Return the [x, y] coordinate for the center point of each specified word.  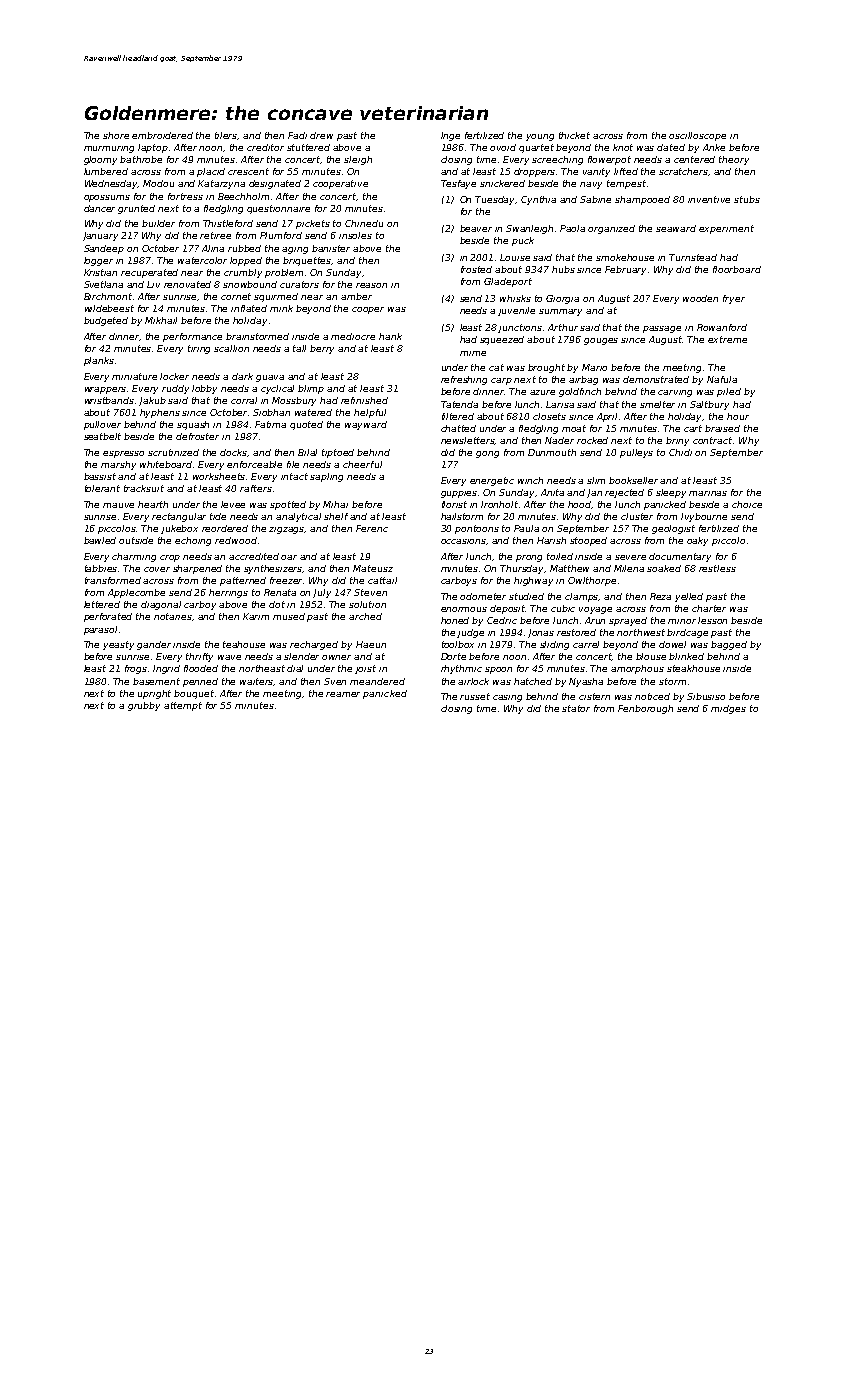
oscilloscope [697, 136]
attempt [183, 706]
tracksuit [144, 488]
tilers [226, 136]
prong [529, 558]
